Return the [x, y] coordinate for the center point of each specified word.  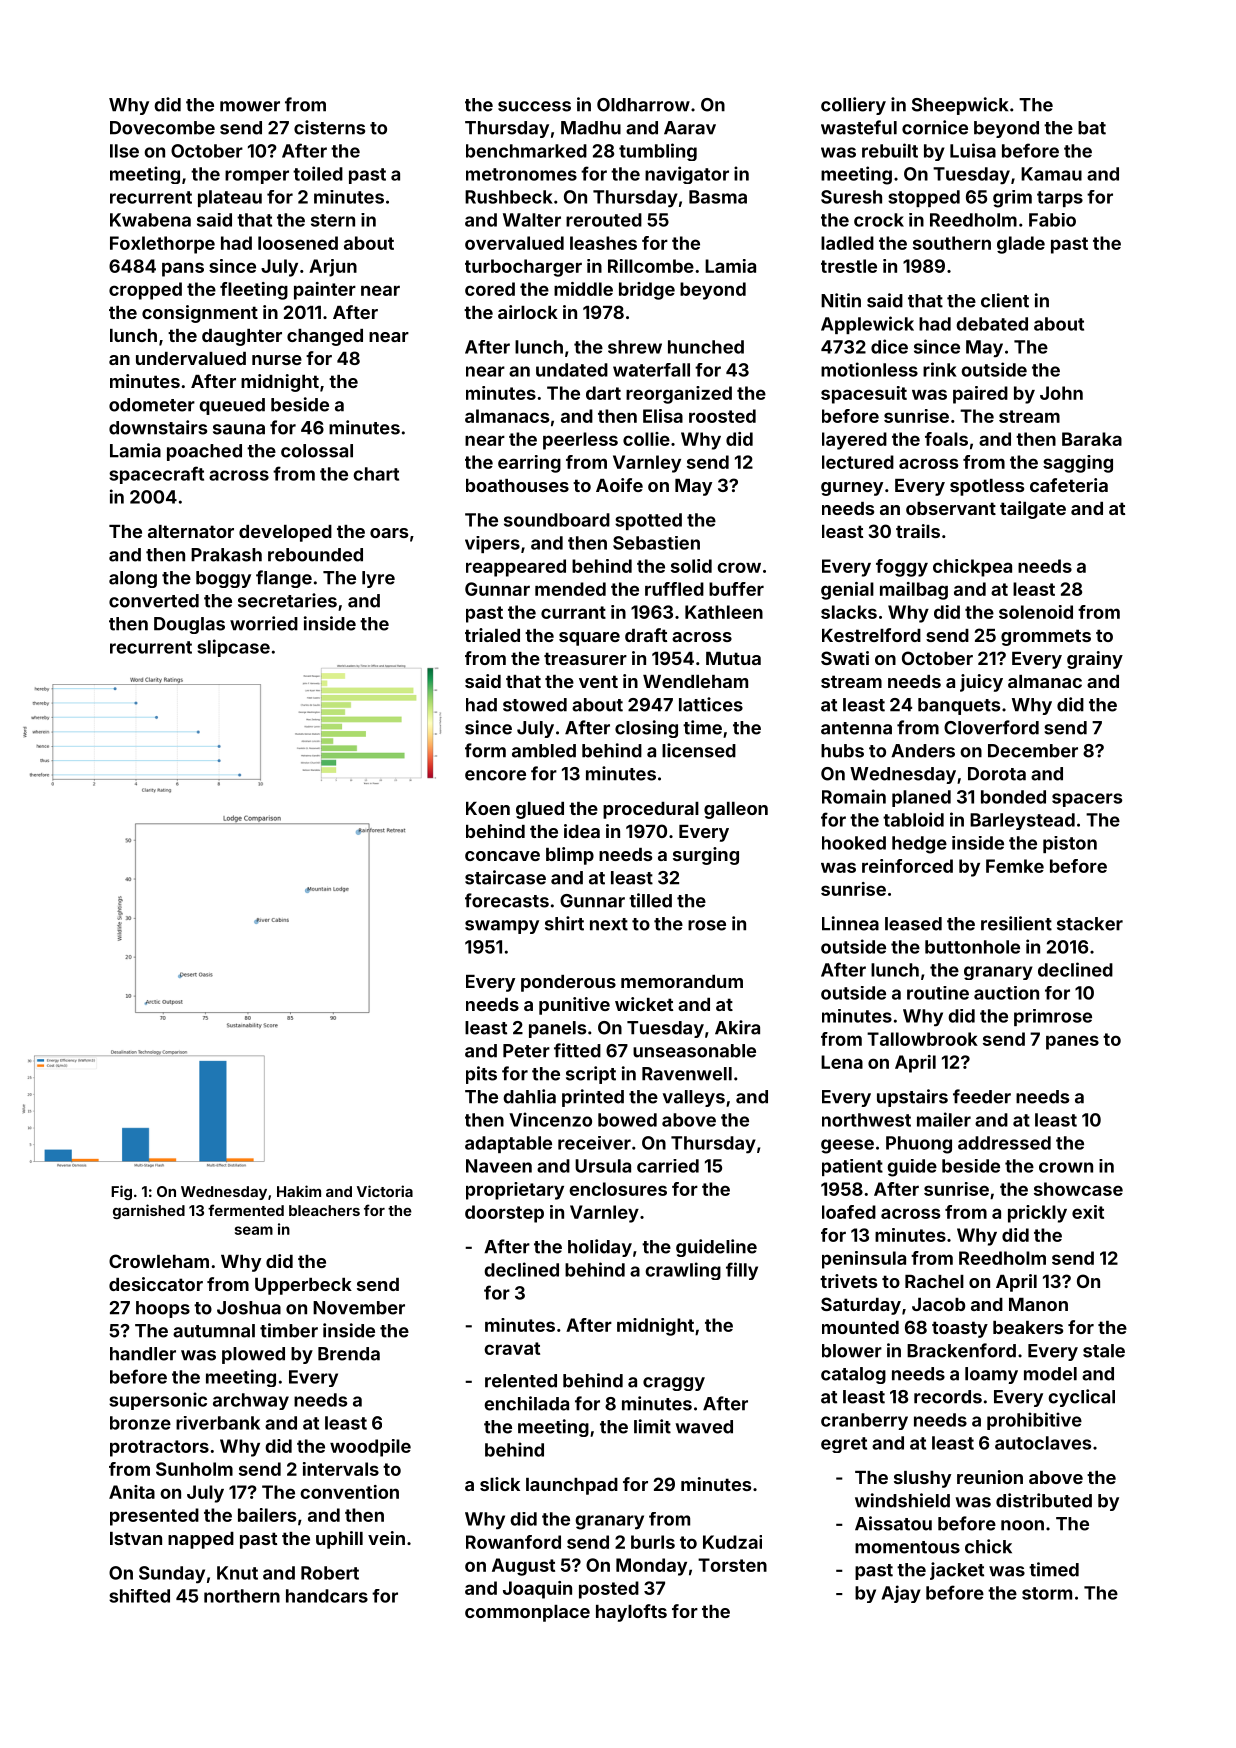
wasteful [859, 127]
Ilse [124, 151]
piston [1070, 844]
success [534, 106]
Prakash [226, 555]
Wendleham [695, 681]
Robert [330, 1573]
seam [254, 1230]
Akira [737, 1027]
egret [844, 1445]
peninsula [864, 1260]
